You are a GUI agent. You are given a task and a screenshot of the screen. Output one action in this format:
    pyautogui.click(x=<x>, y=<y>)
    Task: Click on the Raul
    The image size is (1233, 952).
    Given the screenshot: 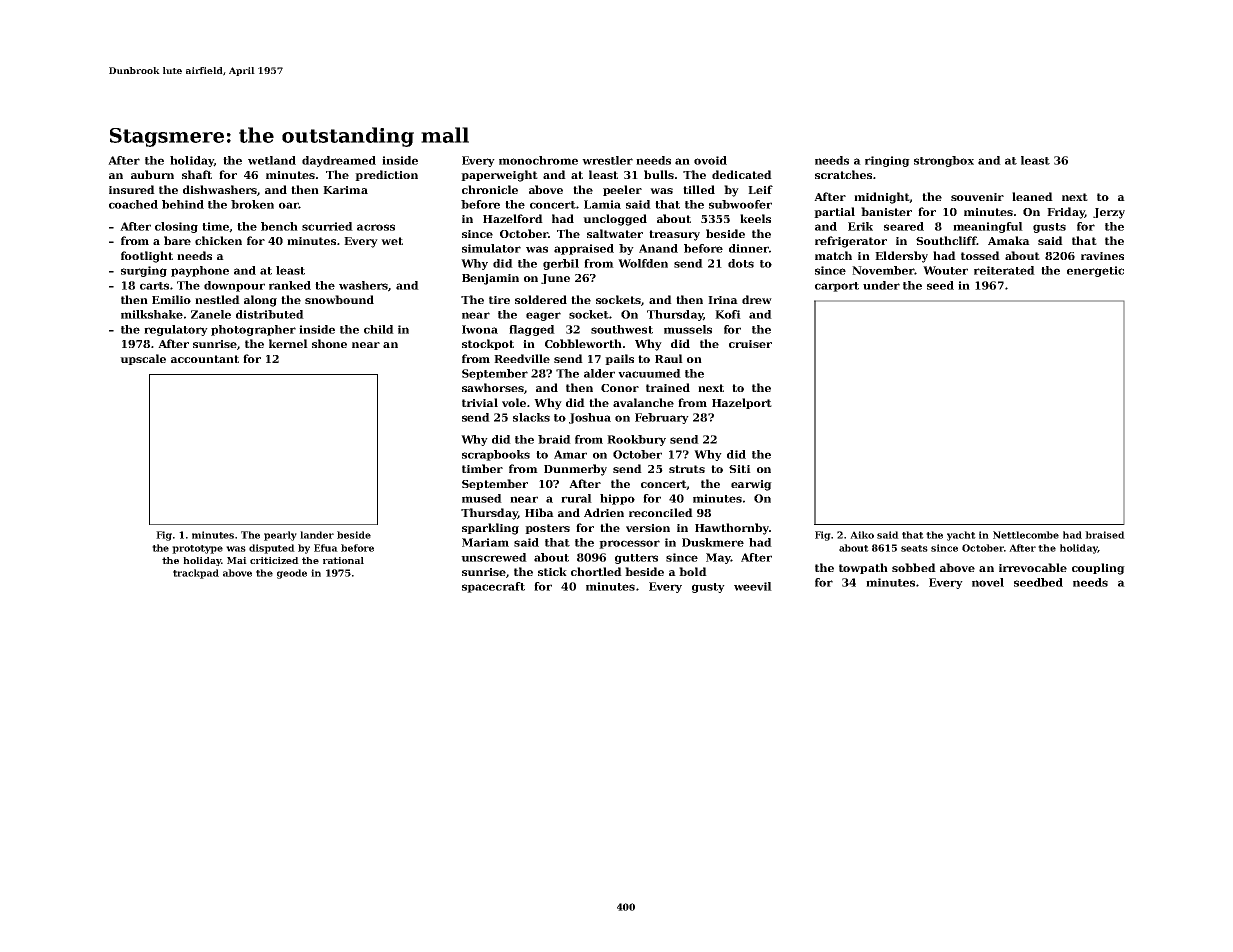 What is the action you would take?
    pyautogui.click(x=669, y=358)
